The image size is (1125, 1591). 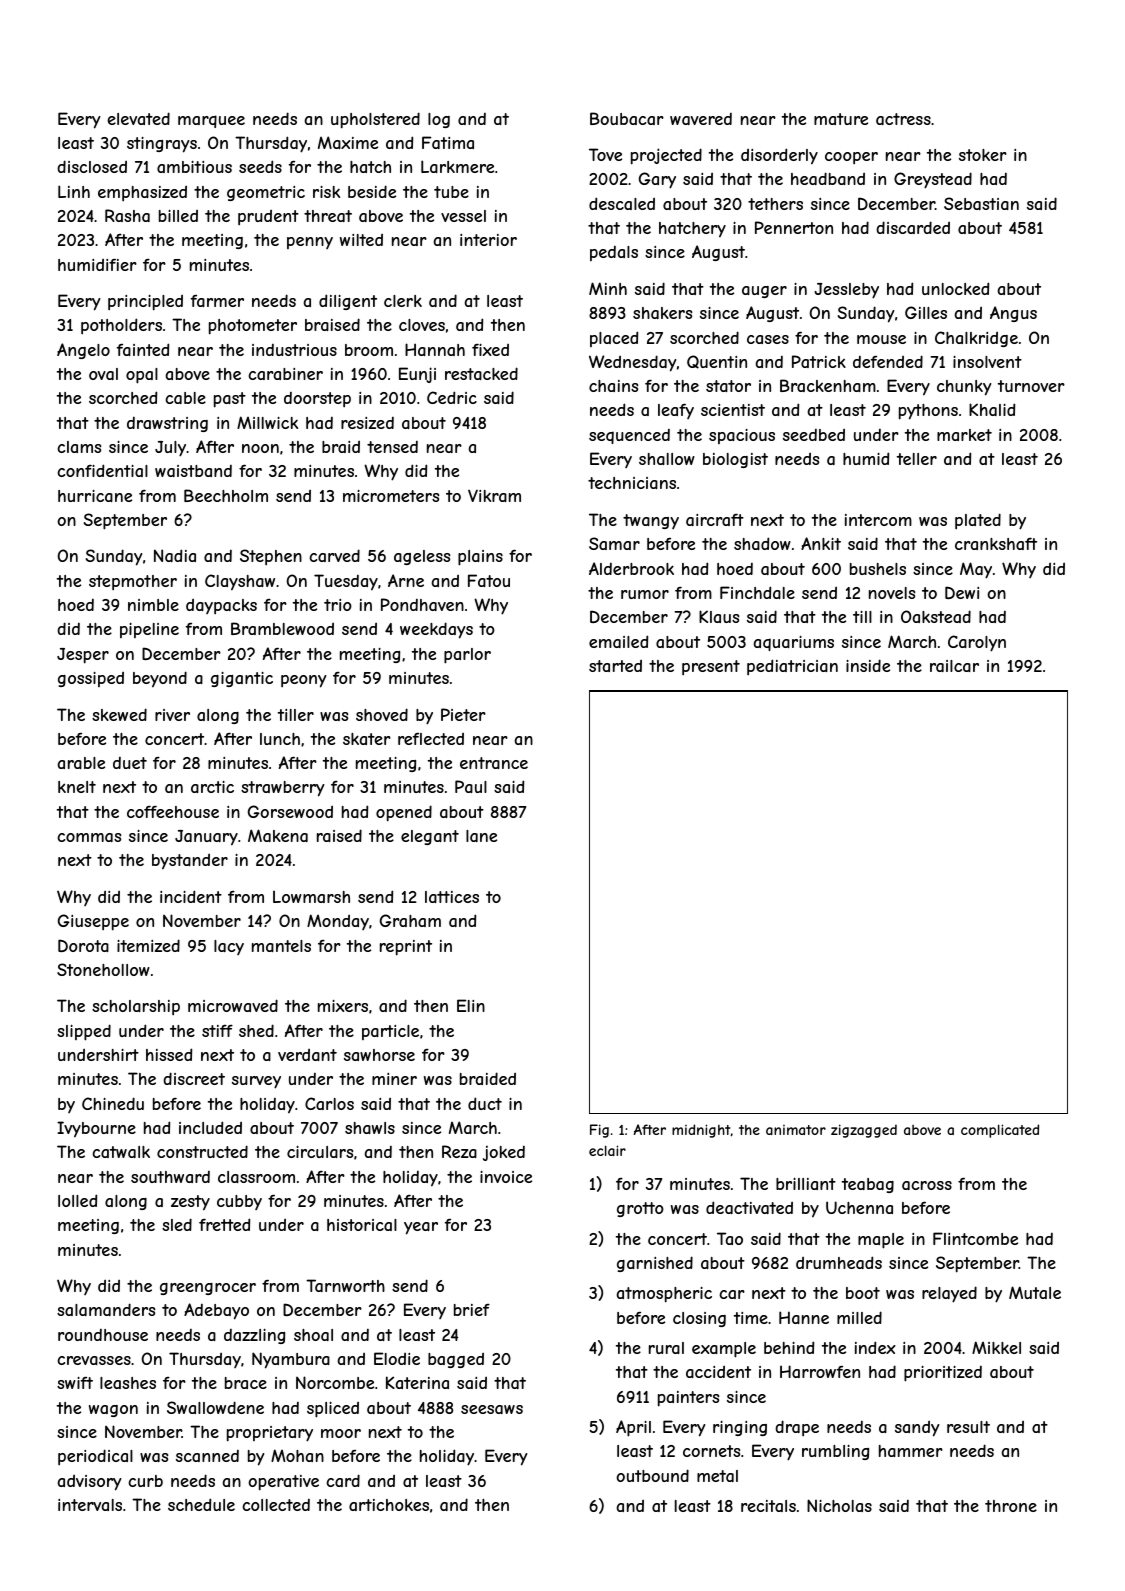 What do you see at coordinates (768, 1506) in the image?
I see `recitals` at bounding box center [768, 1506].
